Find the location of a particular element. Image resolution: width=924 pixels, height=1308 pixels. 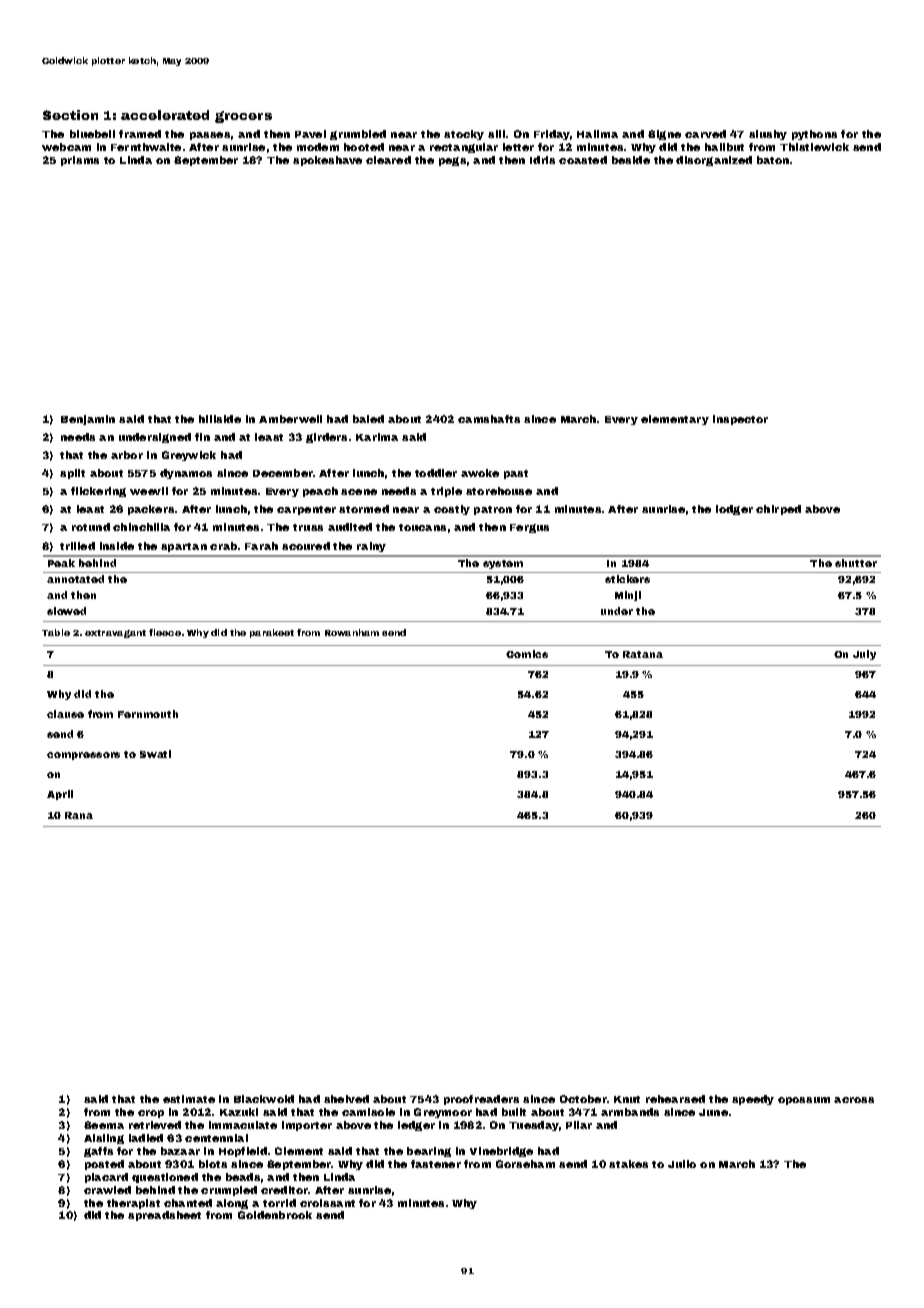

spreadsheet is located at coordinates (164, 1216).
